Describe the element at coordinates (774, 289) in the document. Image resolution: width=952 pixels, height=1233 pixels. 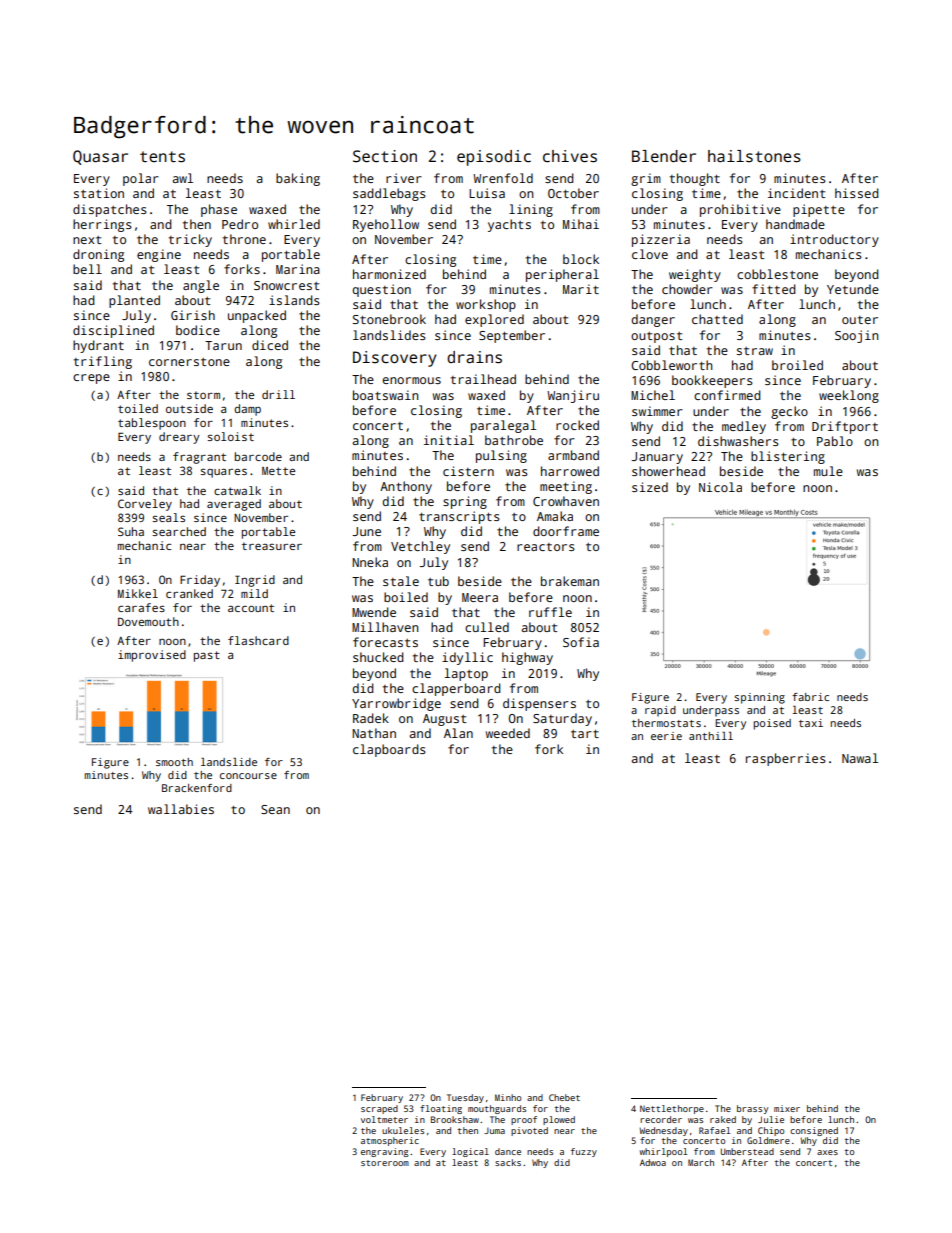
I see `fitted` at that location.
